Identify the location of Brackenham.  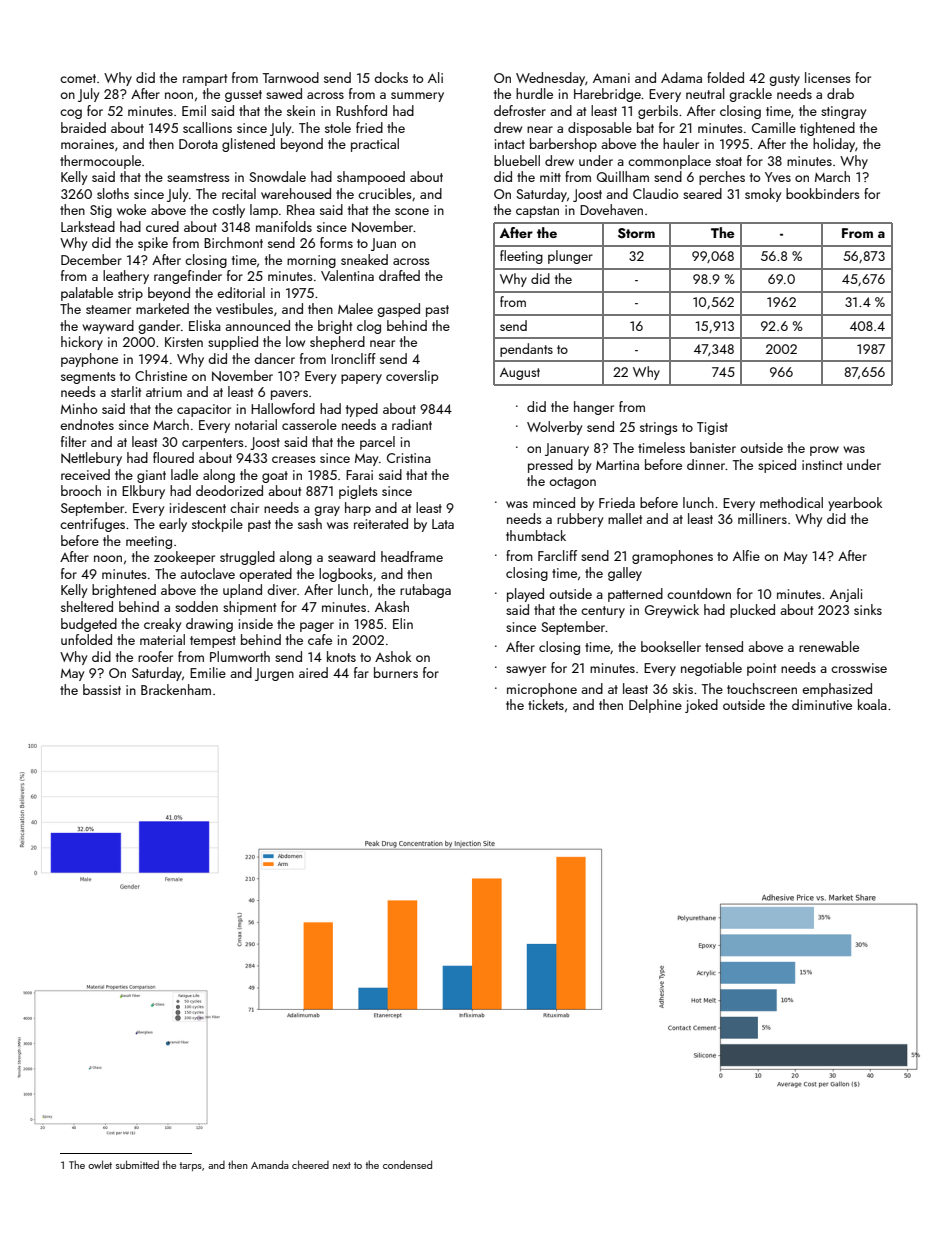
(176, 689).
